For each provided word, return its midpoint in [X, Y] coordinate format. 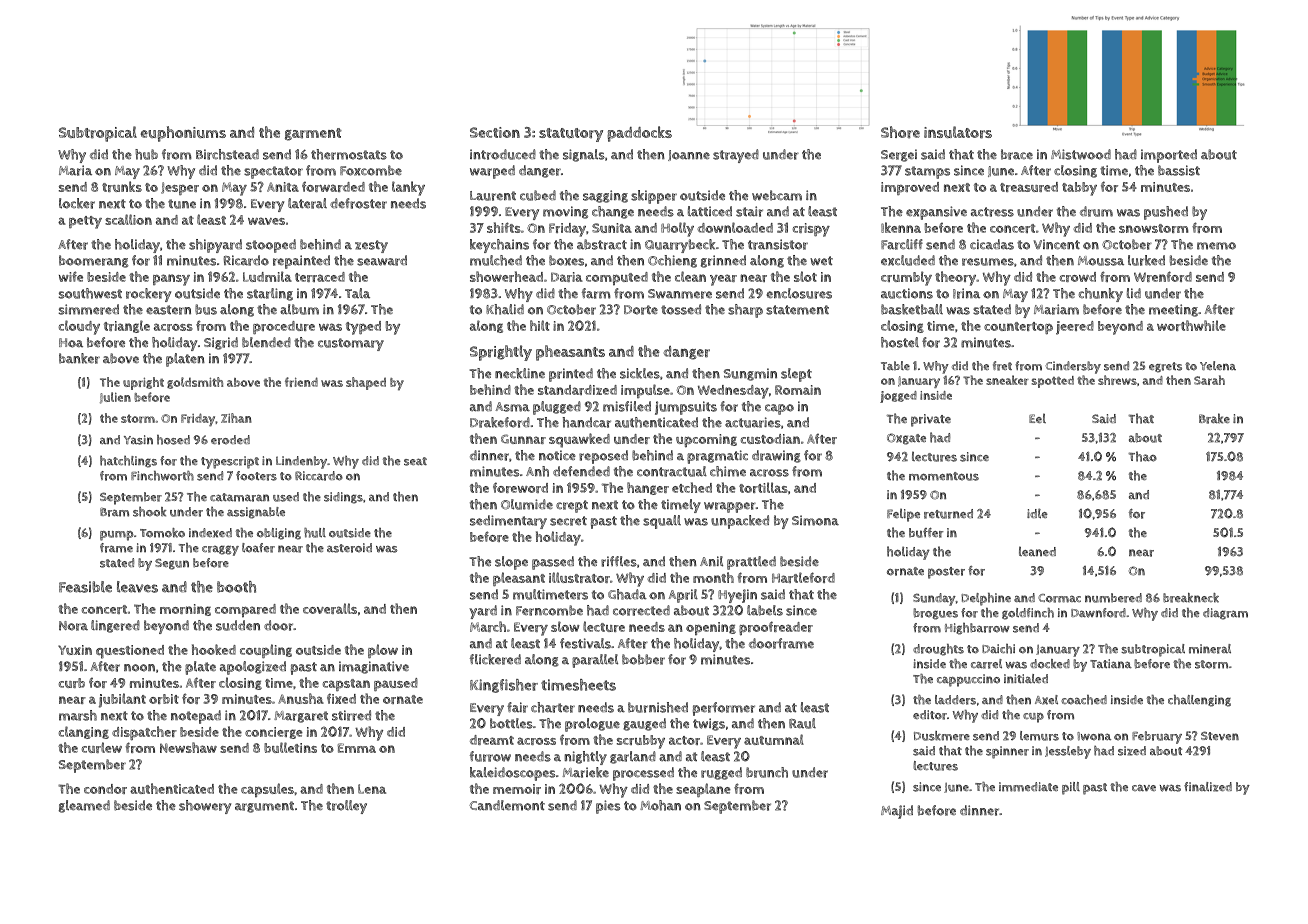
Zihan [236, 418]
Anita [283, 187]
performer [724, 709]
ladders [955, 700]
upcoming [706, 441]
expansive [936, 213]
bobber [643, 659]
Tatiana [1111, 663]
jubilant [122, 700]
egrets [1165, 367]
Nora [73, 626]
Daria [567, 277]
